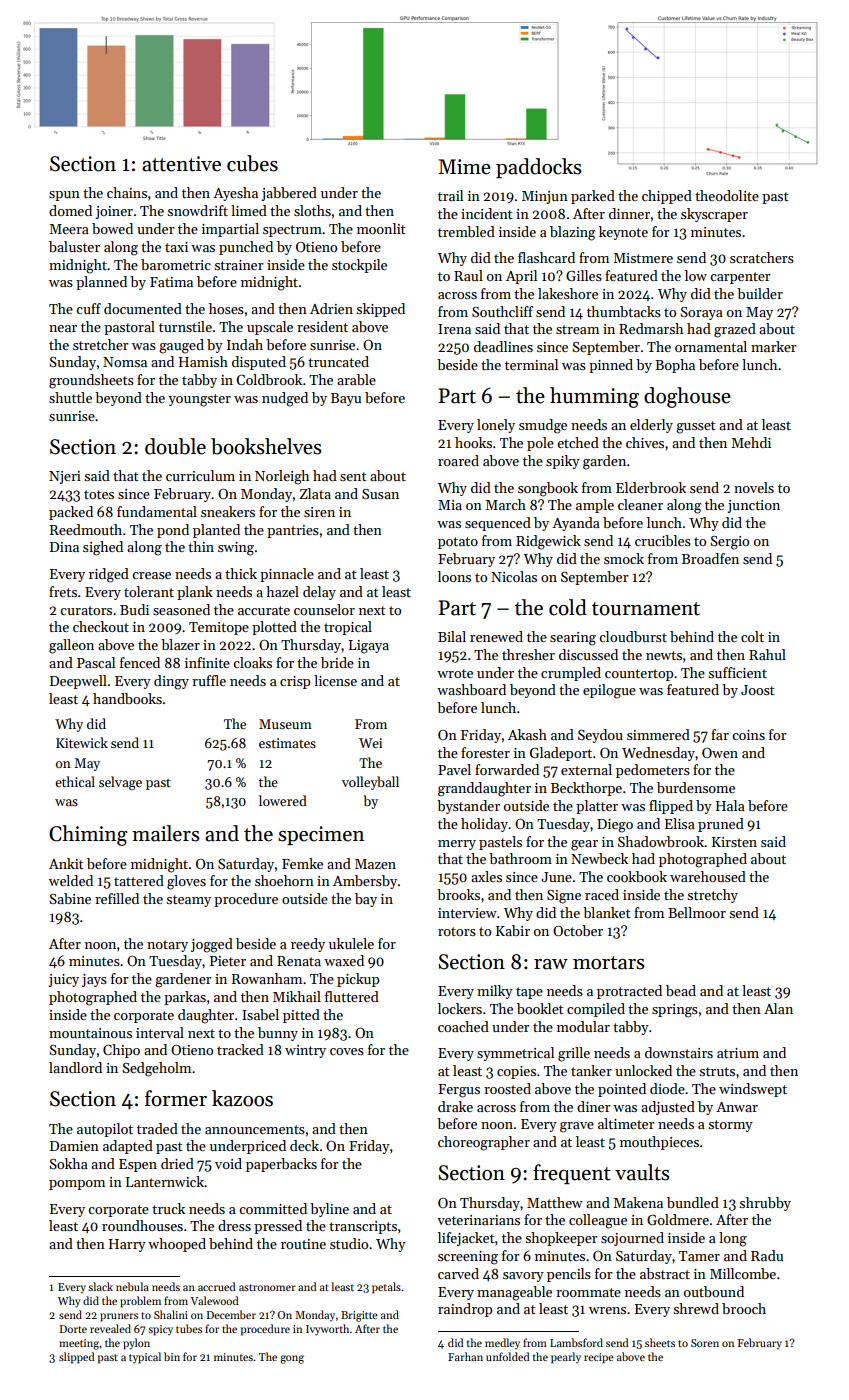  What do you see at coordinates (175, 446) in the page?
I see `double` at bounding box center [175, 446].
